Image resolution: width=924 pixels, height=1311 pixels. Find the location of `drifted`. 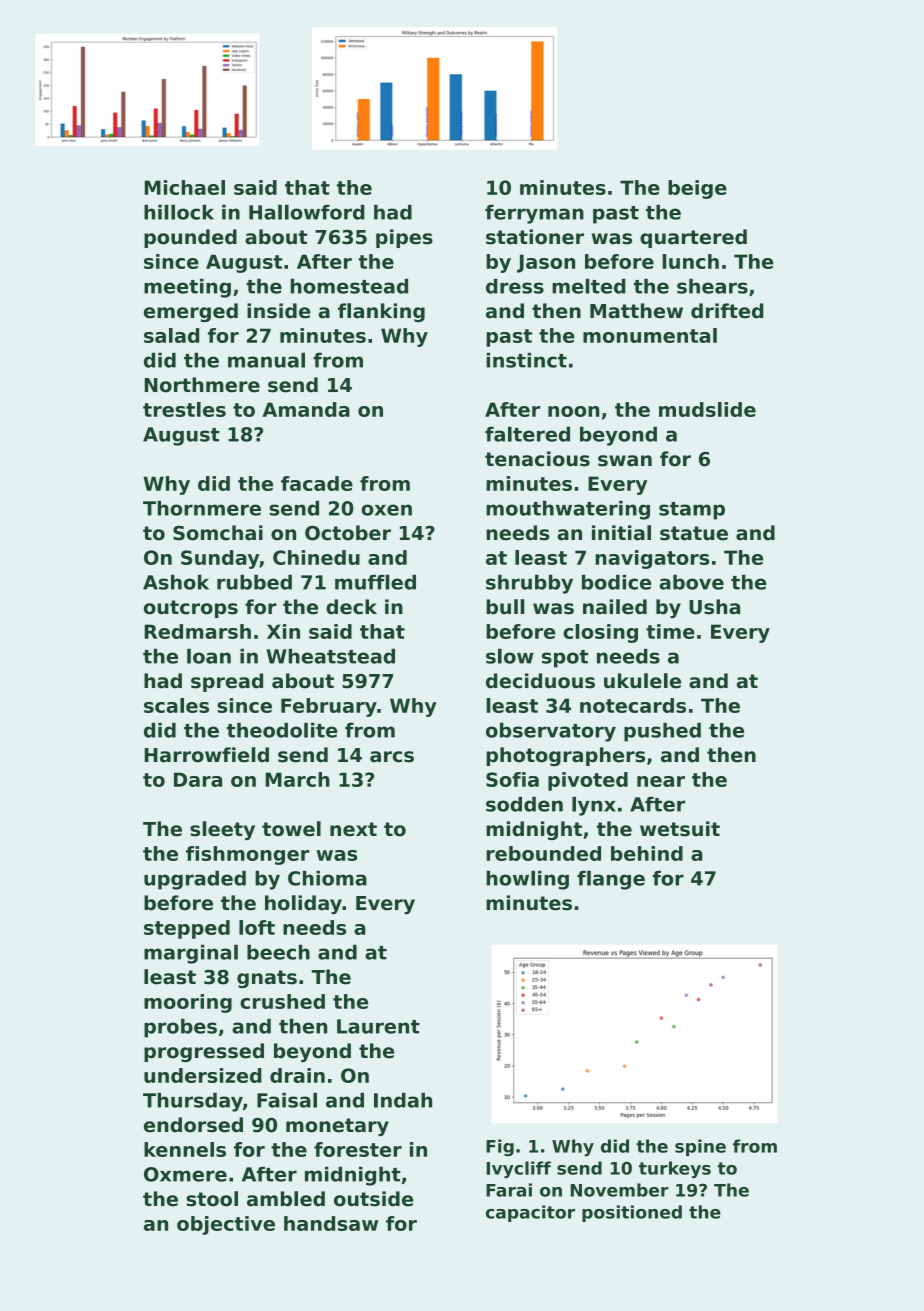

drifted is located at coordinates (727, 311).
